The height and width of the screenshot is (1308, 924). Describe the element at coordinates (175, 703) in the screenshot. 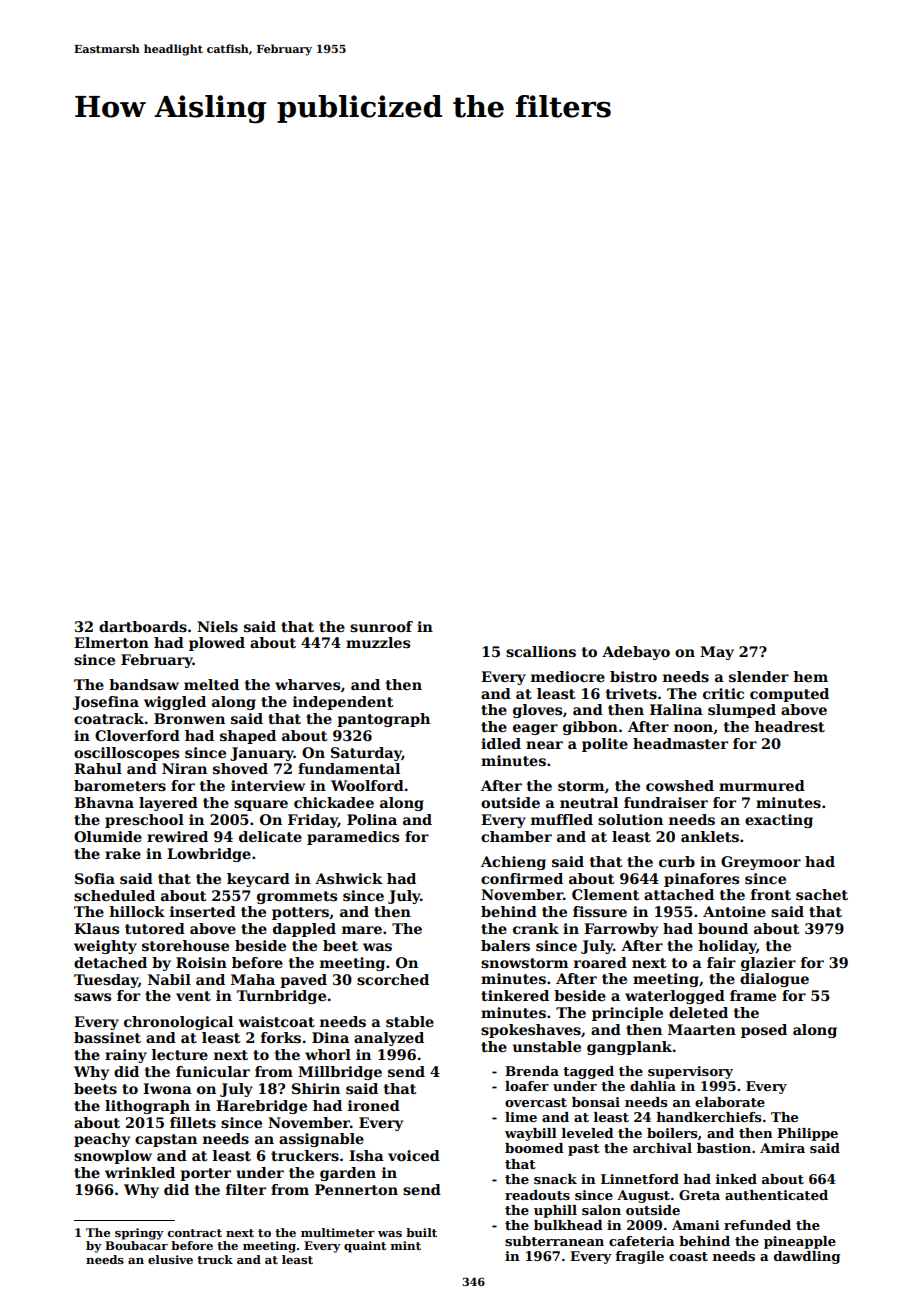

I see `wiggled` at that location.
